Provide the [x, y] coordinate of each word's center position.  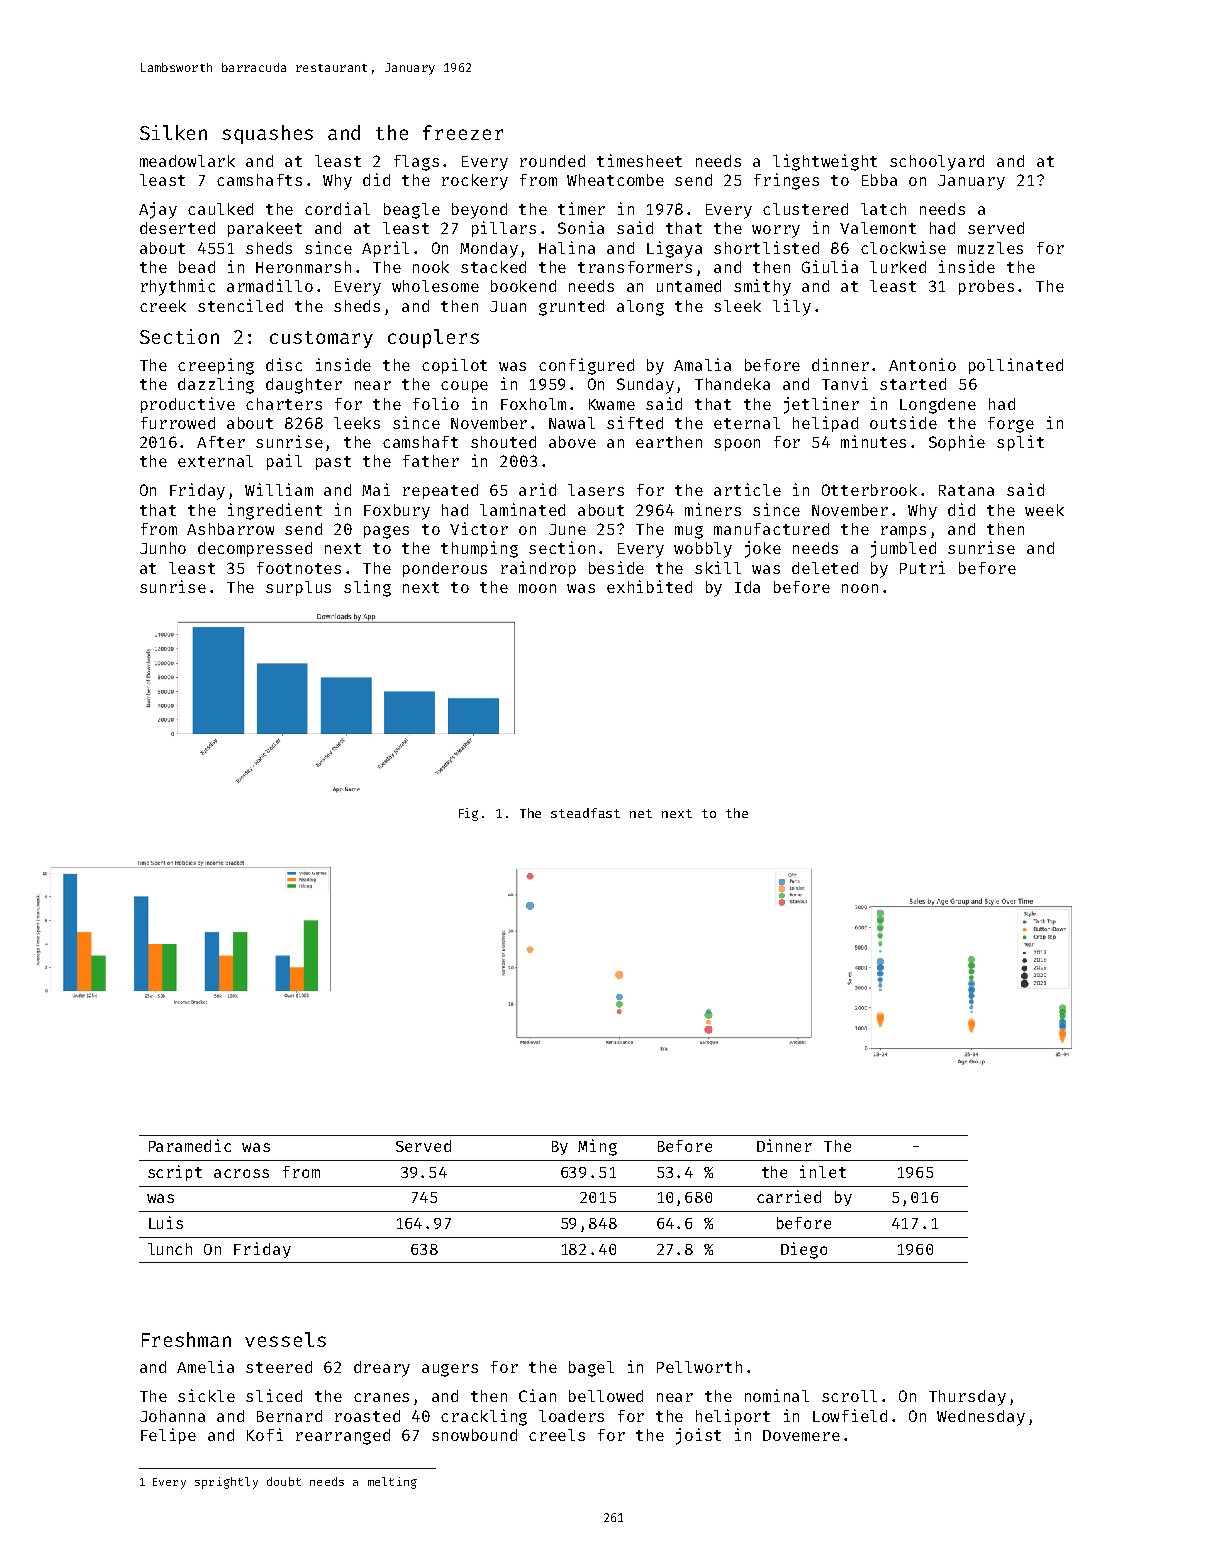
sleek [737, 306]
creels [557, 1435]
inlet [823, 1171]
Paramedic [190, 1145]
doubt [284, 1481]
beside [616, 567]
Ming [597, 1147]
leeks [357, 423]
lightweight [825, 162]
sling [367, 588]
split [1020, 443]
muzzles [990, 248]
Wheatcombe [615, 180]
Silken [173, 132]
